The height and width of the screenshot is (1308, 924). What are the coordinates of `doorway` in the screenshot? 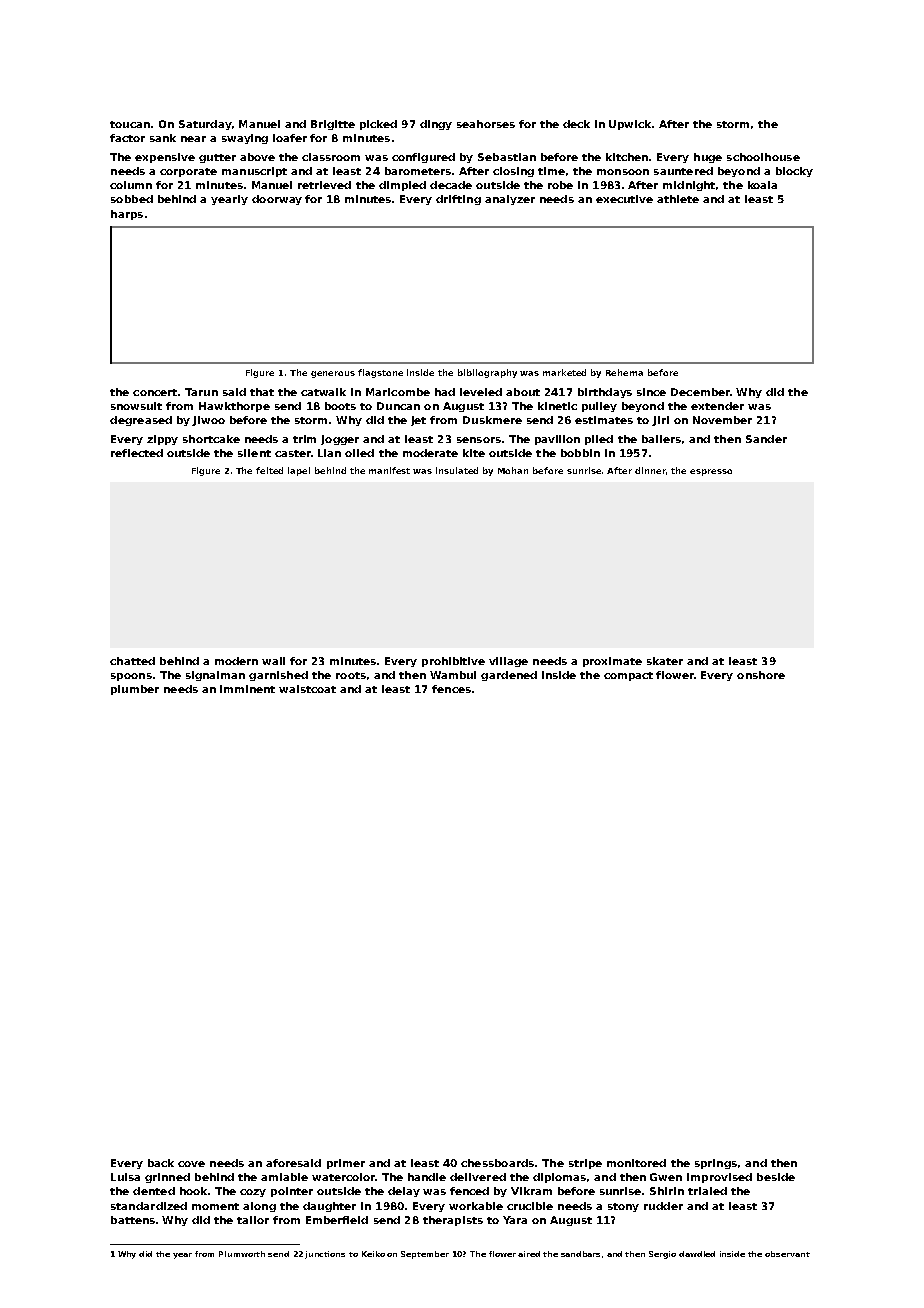 It's located at (277, 200).
